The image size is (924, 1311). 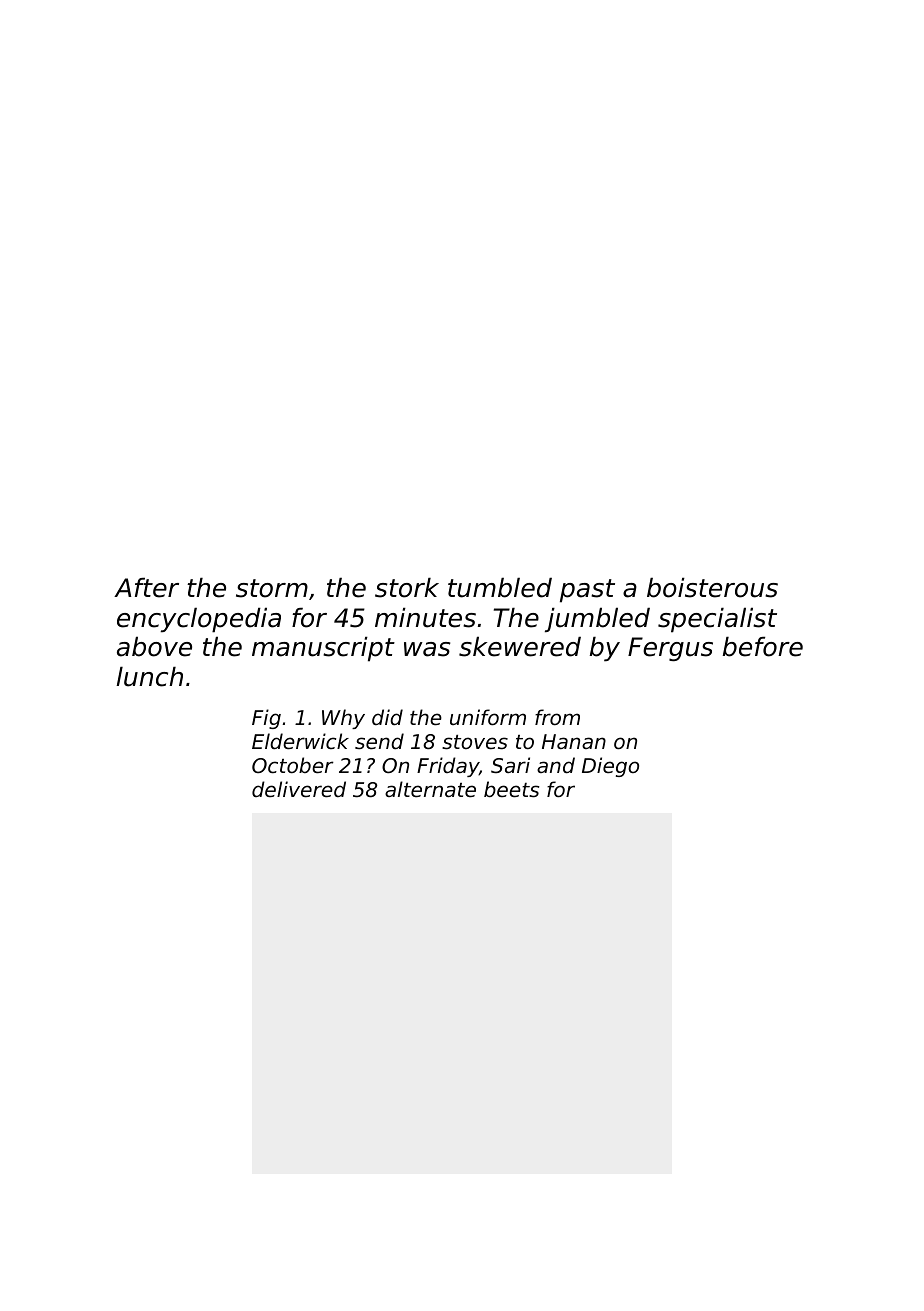 What do you see at coordinates (266, 719) in the screenshot?
I see `Fig` at bounding box center [266, 719].
